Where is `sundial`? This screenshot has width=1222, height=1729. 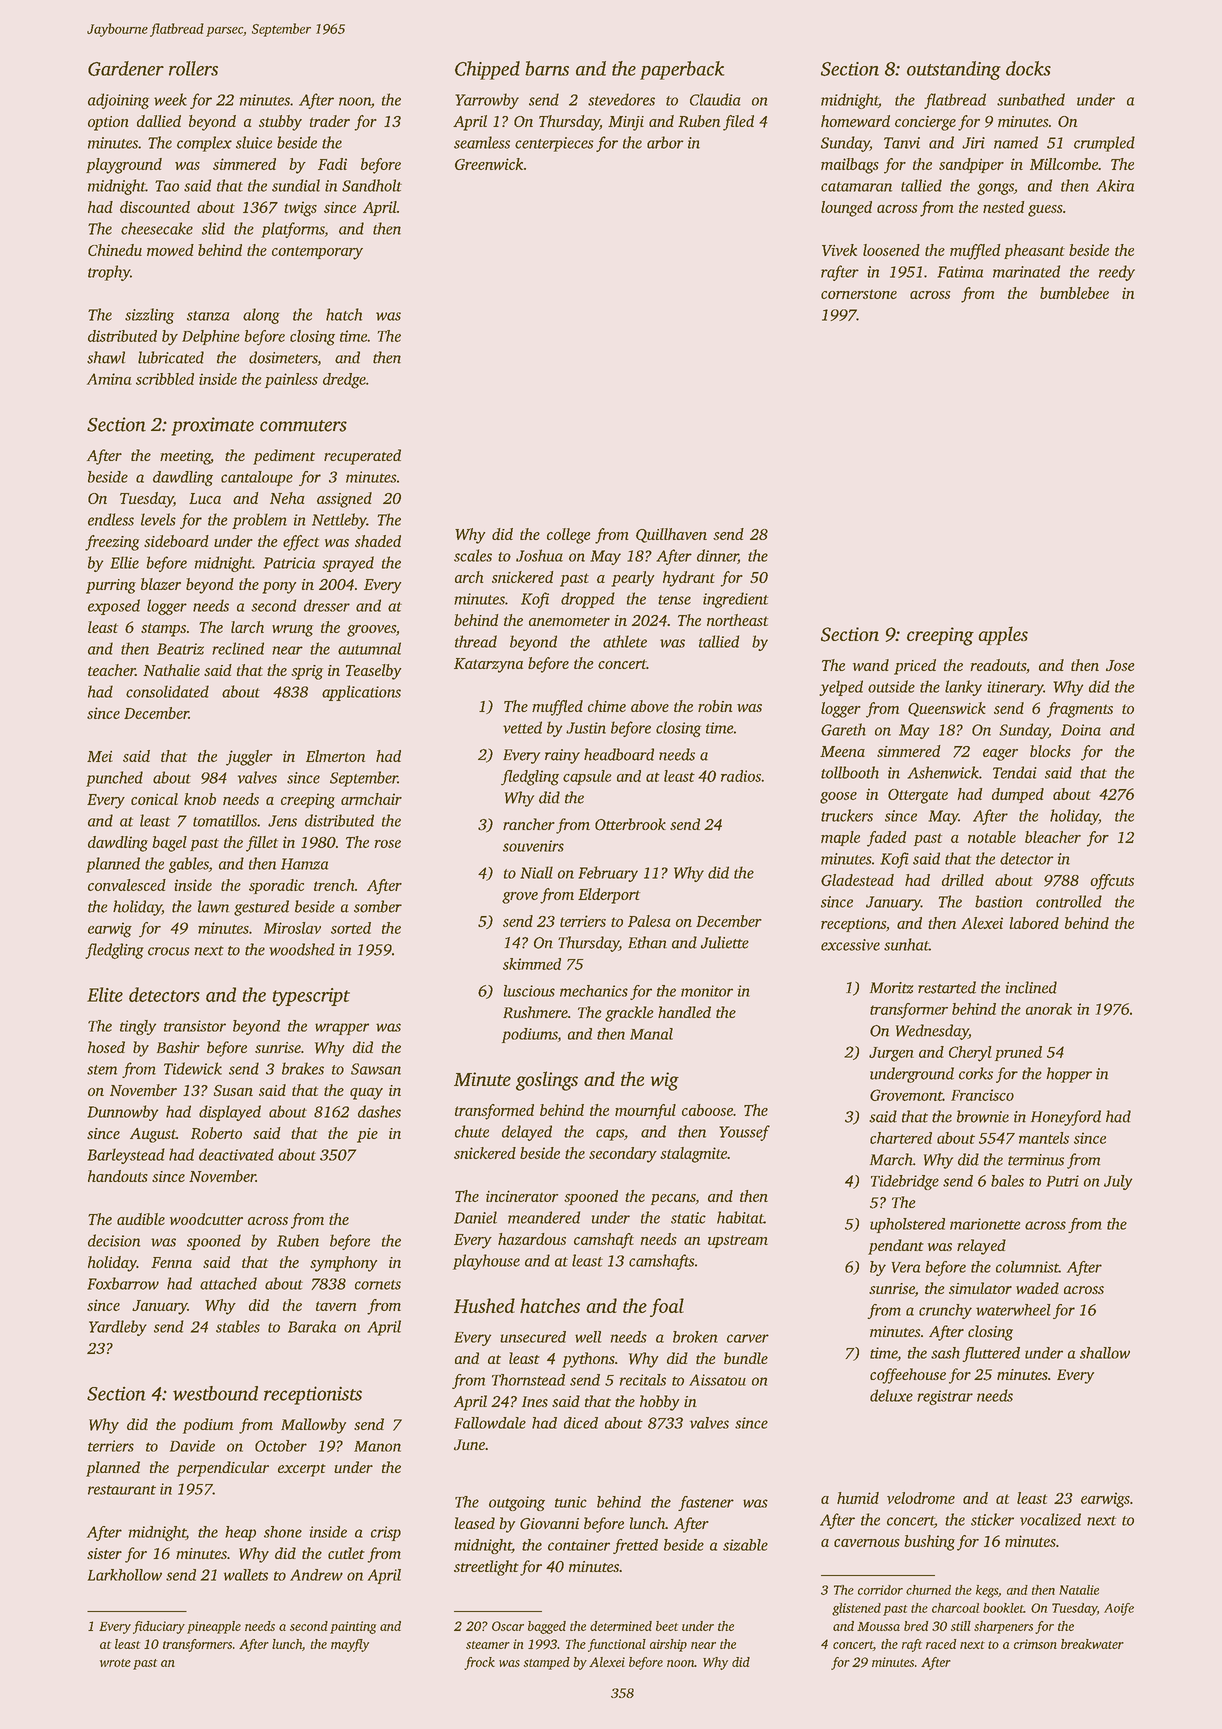 sundial is located at coordinates (296, 185).
